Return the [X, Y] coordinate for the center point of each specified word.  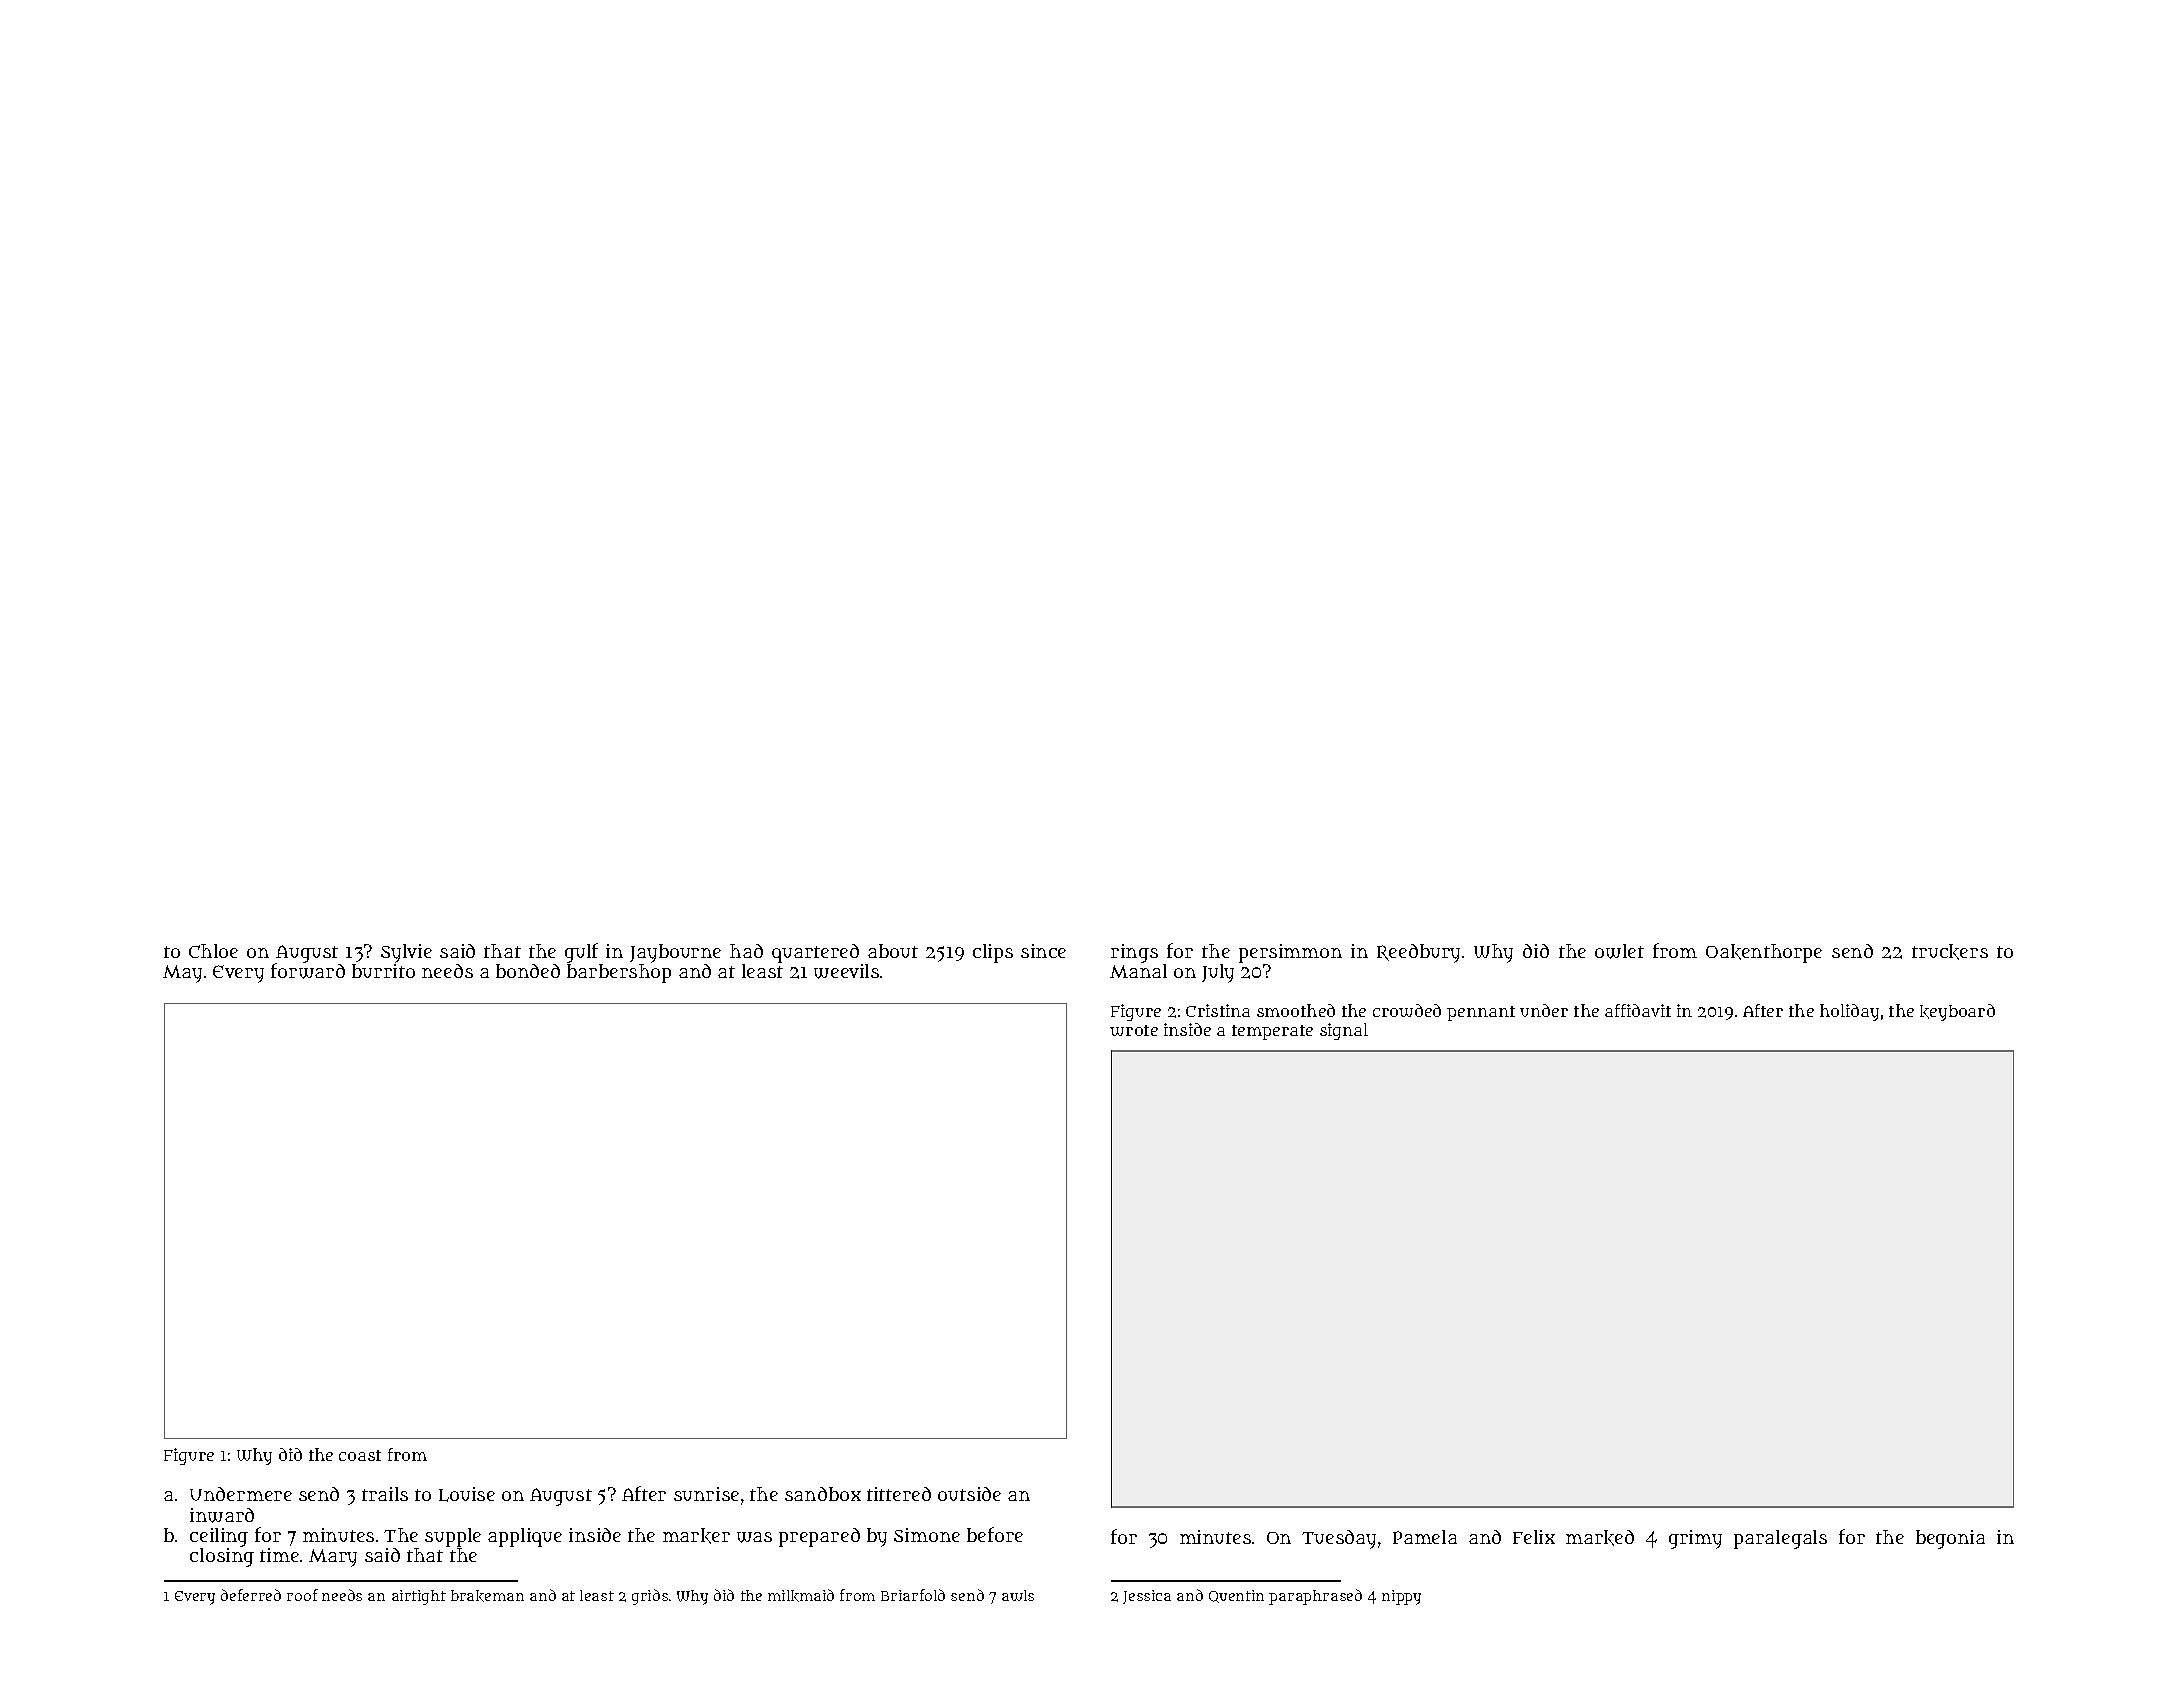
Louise [467, 1494]
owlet [1619, 951]
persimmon [1290, 953]
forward [308, 971]
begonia [1950, 1539]
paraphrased [1315, 1597]
